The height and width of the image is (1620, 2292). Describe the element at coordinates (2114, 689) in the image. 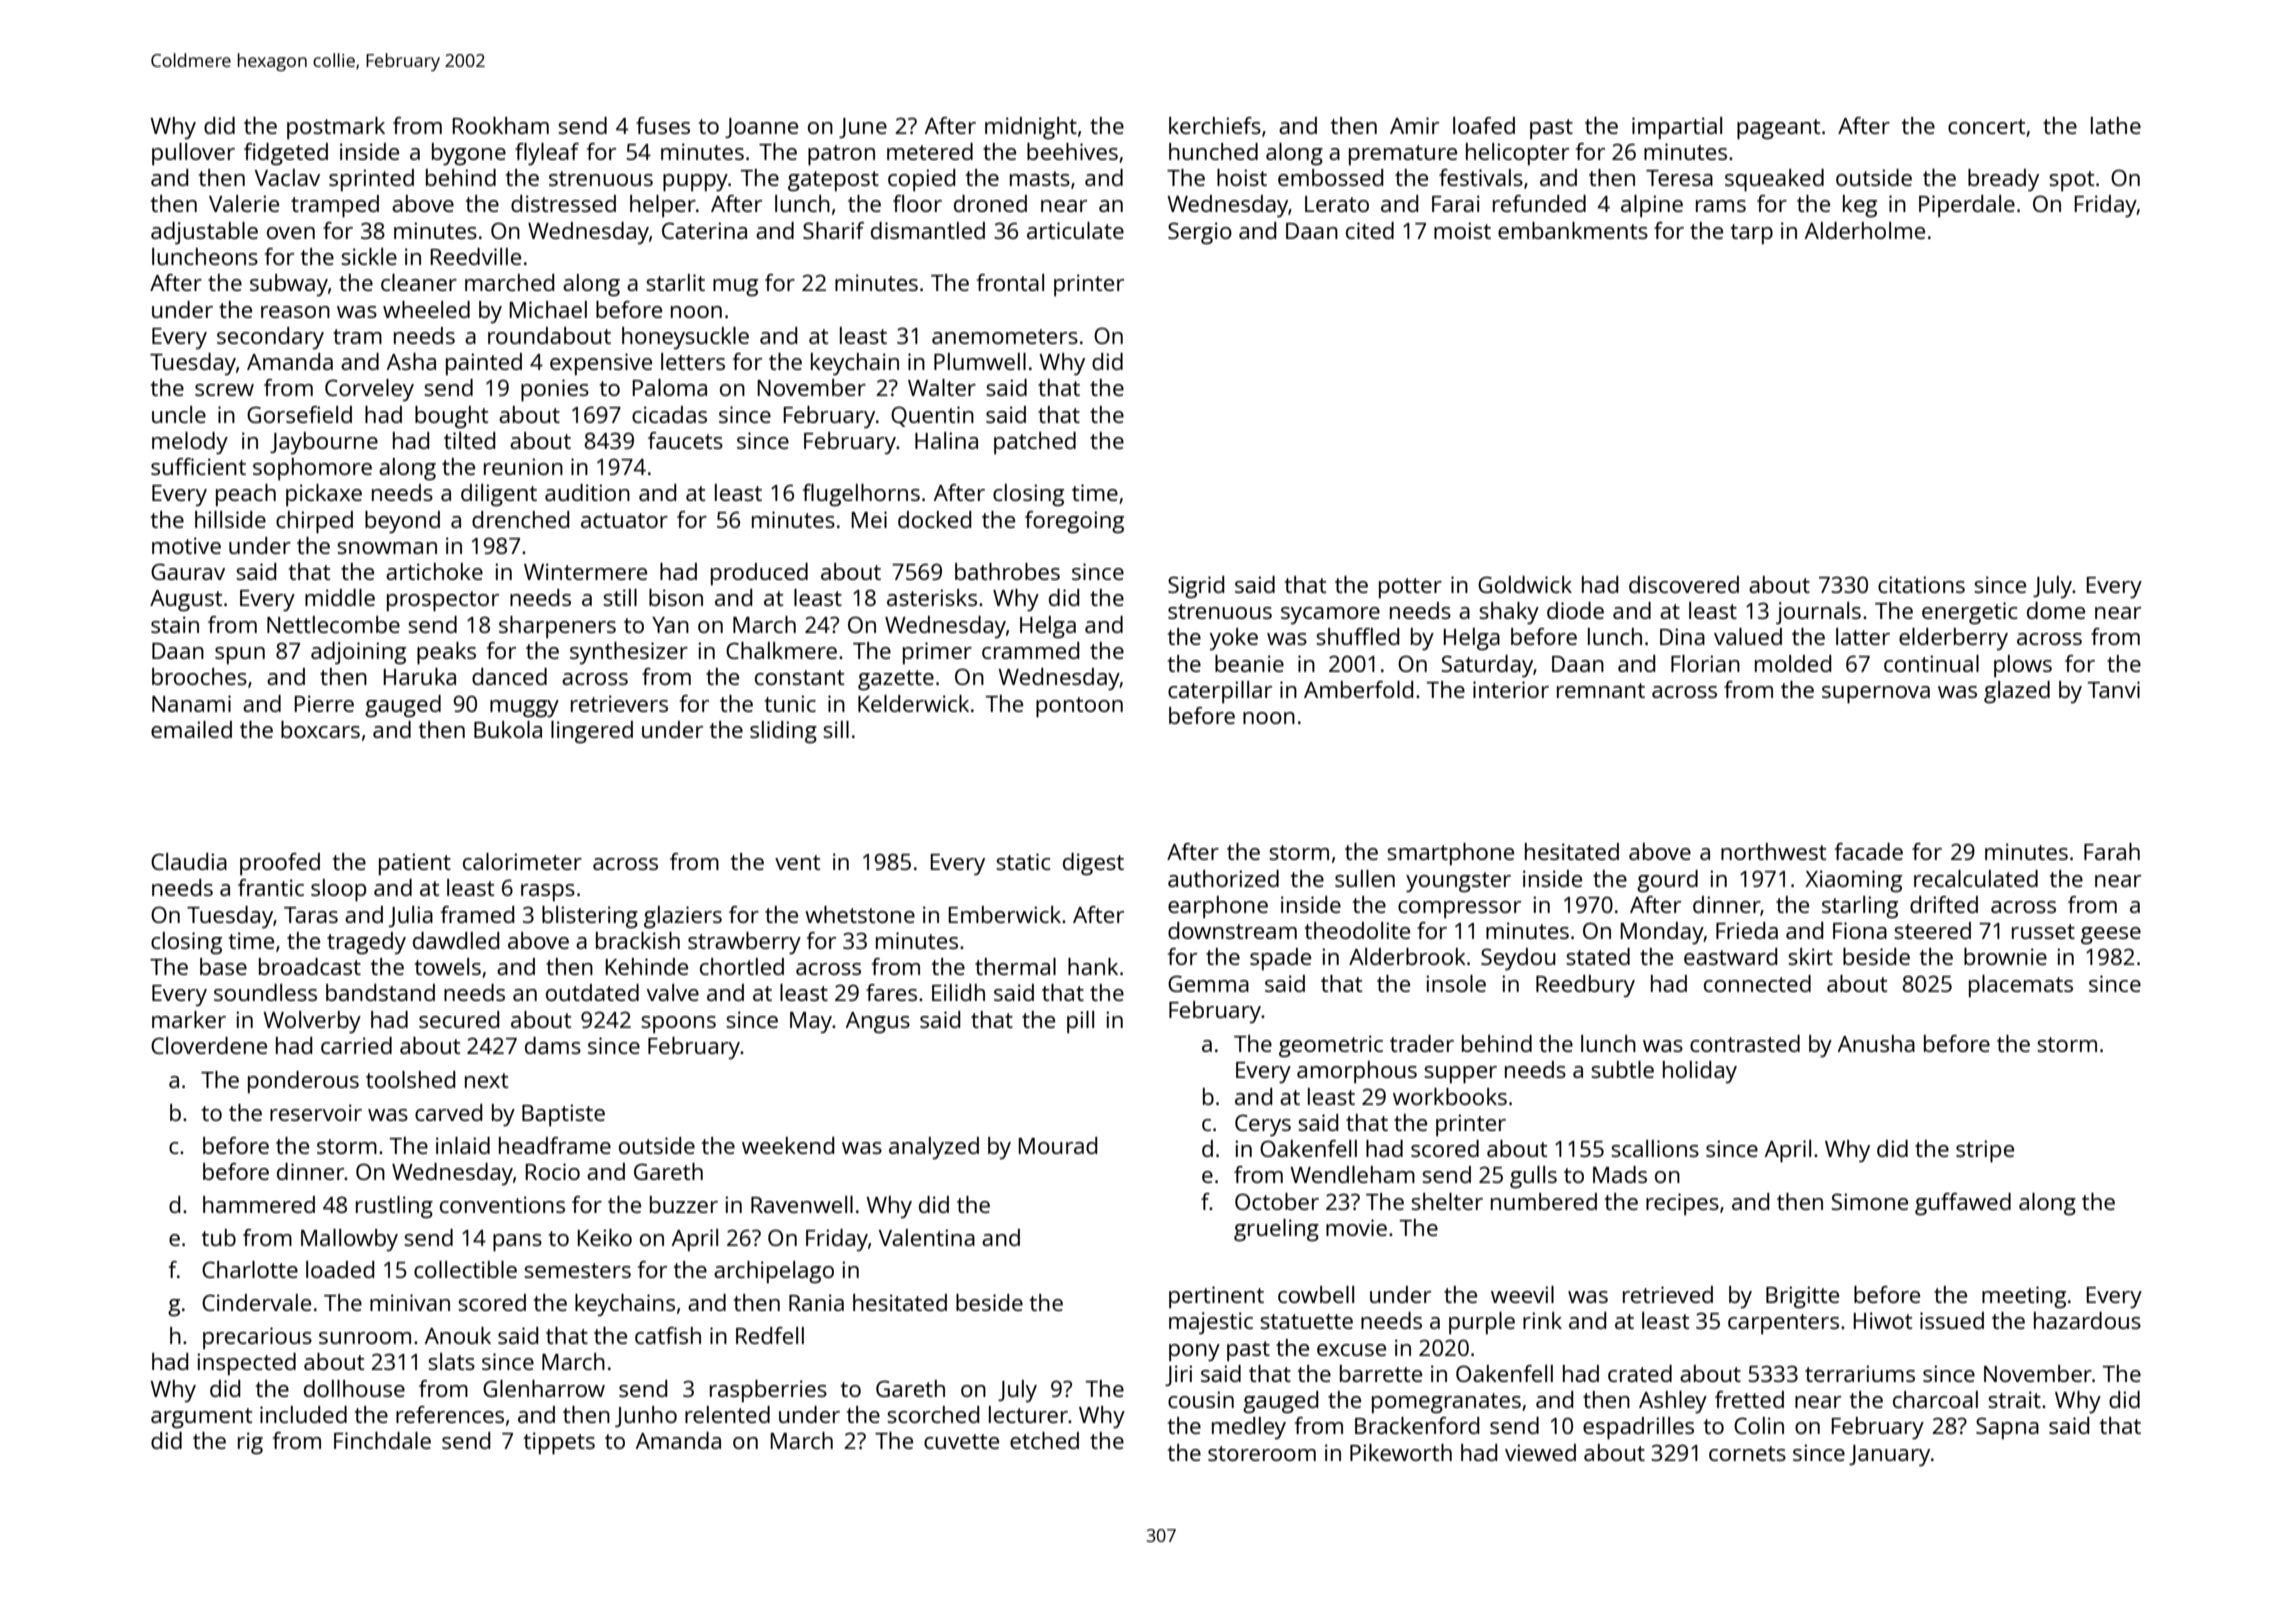

I see `Tanvi` at that location.
